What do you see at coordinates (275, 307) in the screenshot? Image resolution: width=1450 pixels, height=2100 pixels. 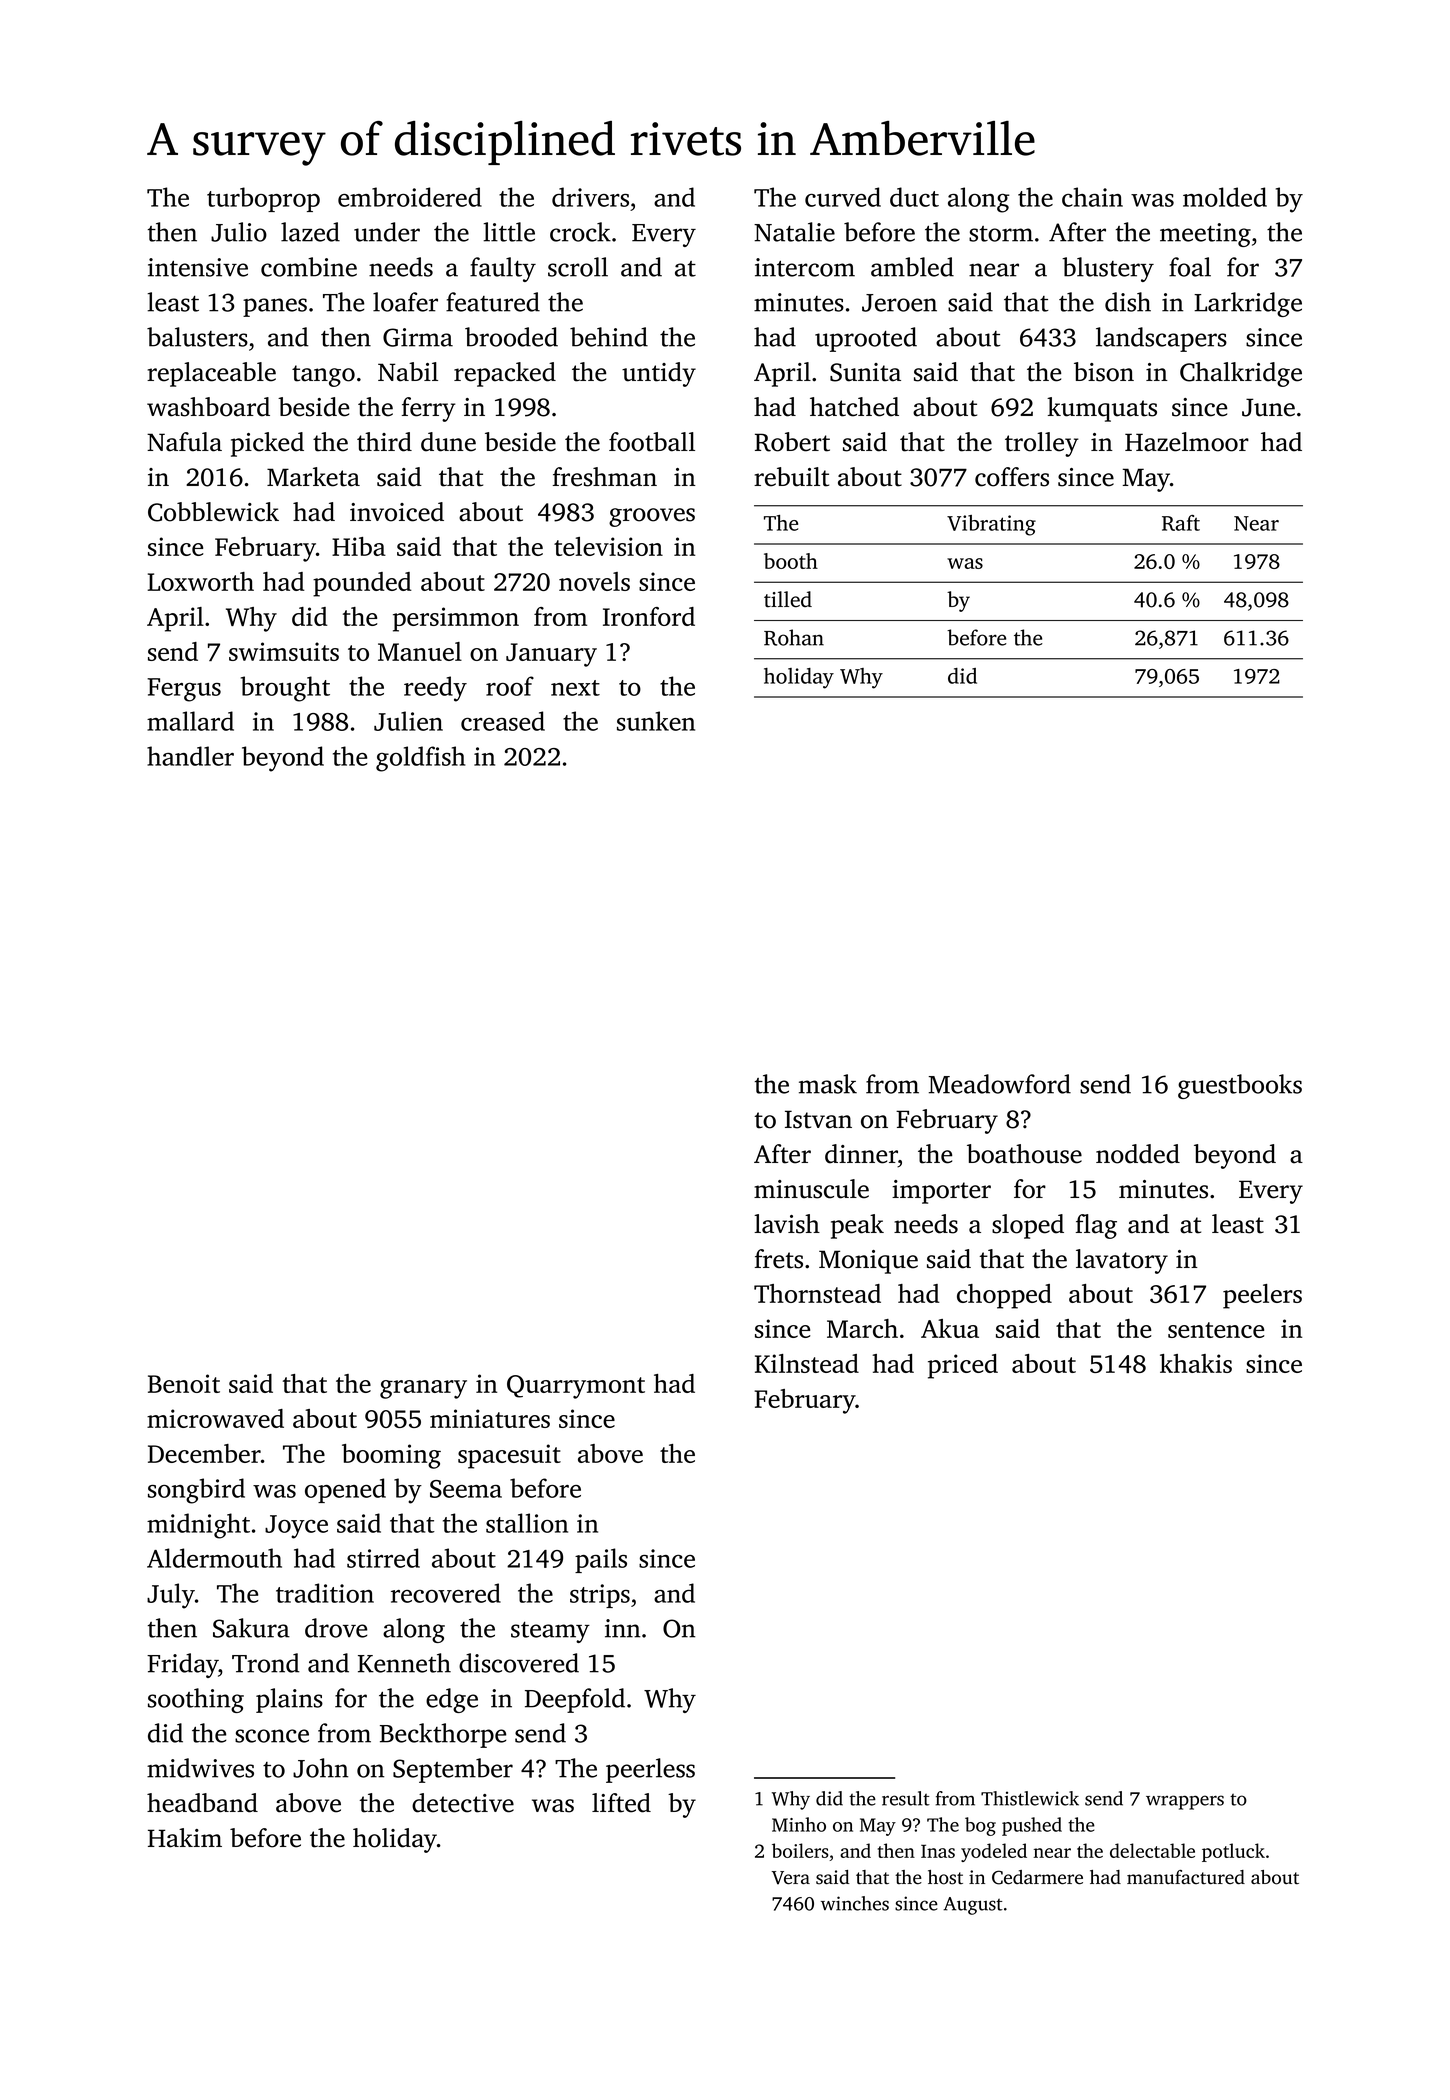 I see `panes` at bounding box center [275, 307].
